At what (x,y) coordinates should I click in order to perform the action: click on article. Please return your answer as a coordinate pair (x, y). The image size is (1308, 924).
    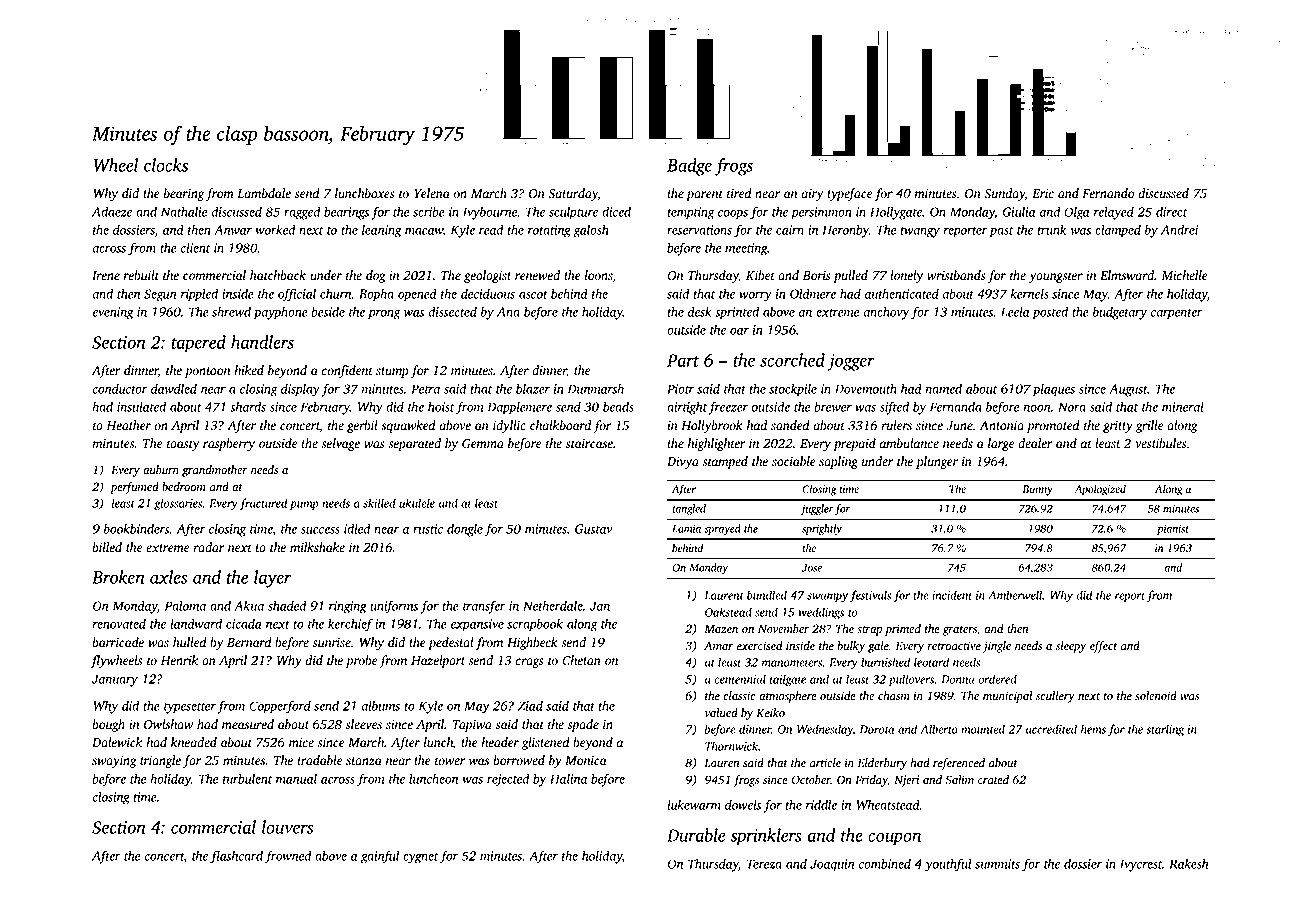
    Looking at the image, I should click on (825, 763).
